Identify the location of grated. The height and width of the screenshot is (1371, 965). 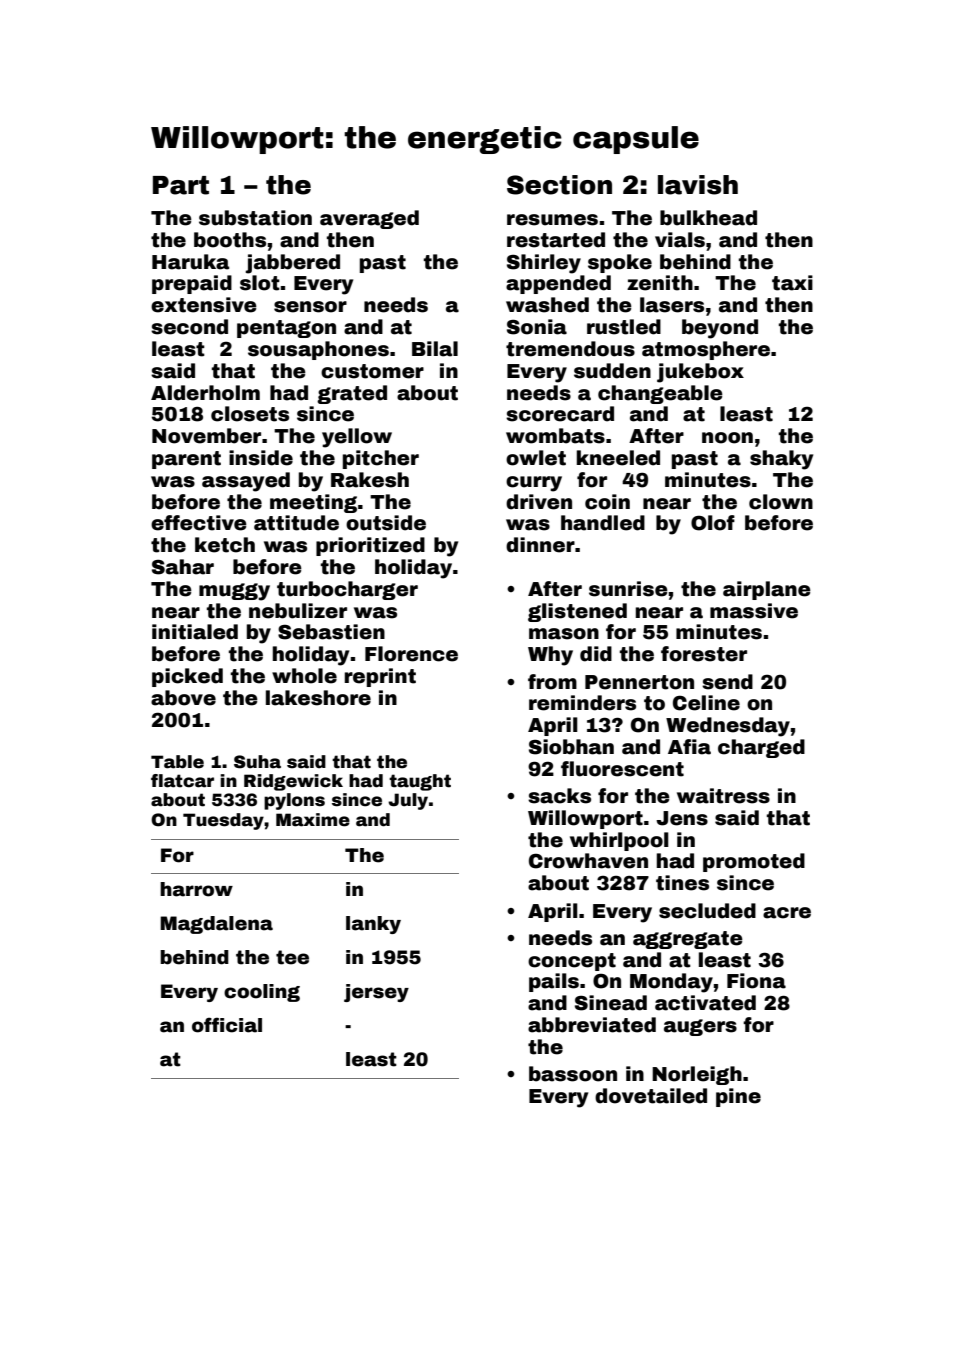
(352, 394).
